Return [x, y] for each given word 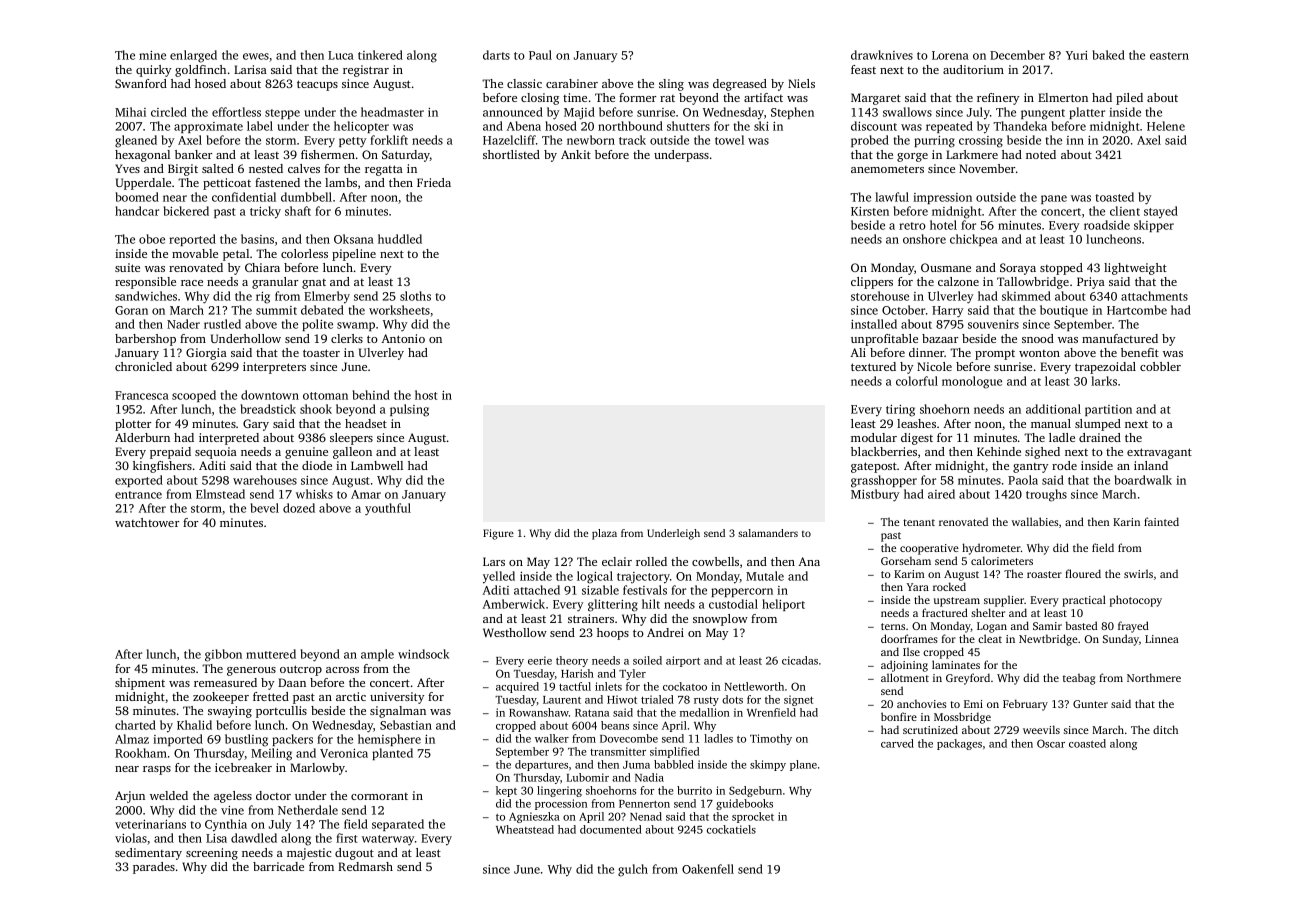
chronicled [143, 366]
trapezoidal [1105, 368]
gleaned [136, 141]
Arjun [130, 797]
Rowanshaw [539, 712]
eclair [617, 561]
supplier [1004, 601]
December [1017, 55]
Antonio [403, 338]
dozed [299, 508]
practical [1084, 601]
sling [671, 85]
